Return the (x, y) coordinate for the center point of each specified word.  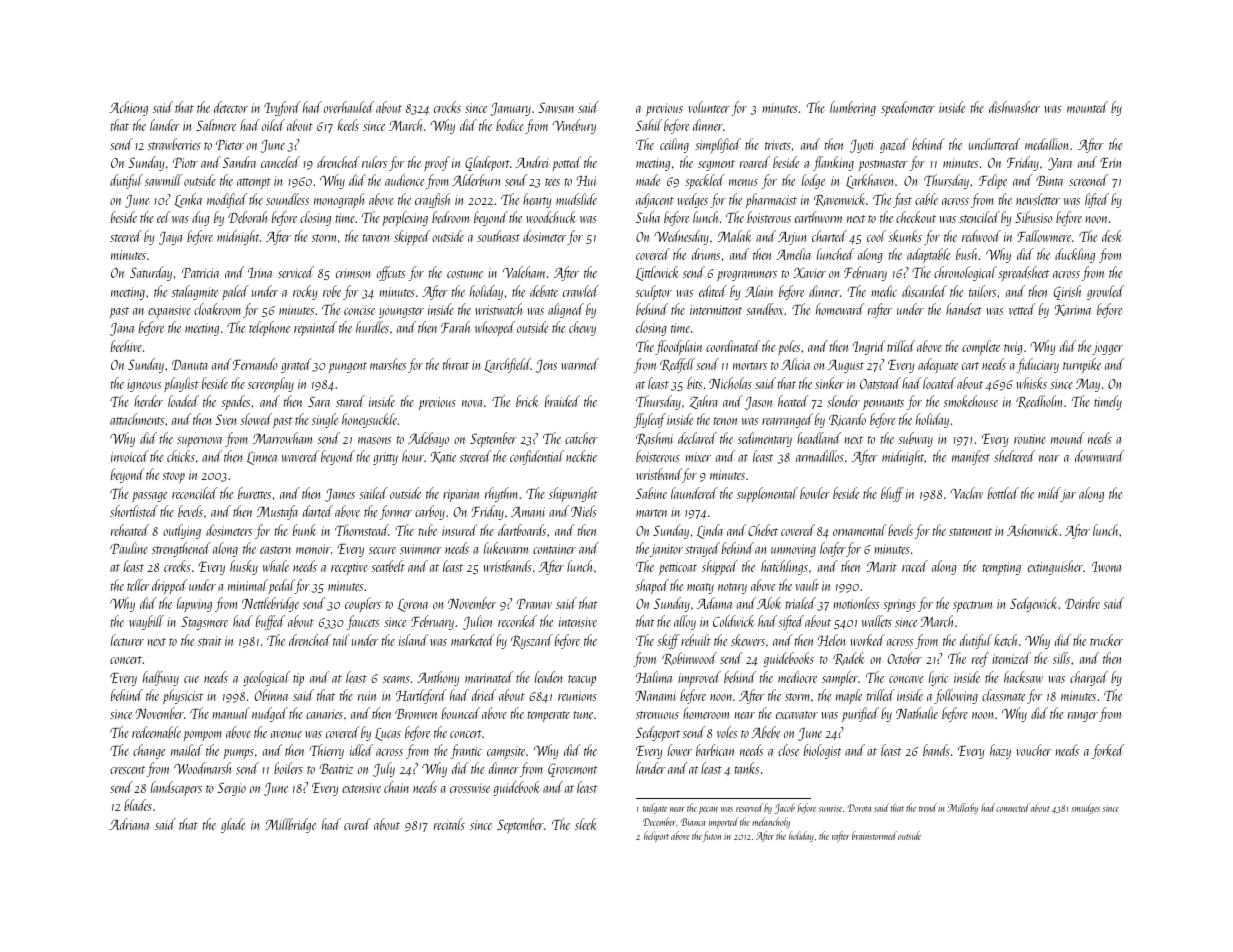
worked (868, 640)
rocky (305, 292)
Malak (735, 236)
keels (348, 125)
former (395, 512)
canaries (324, 714)
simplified (718, 145)
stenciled (979, 217)
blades (138, 805)
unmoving (793, 550)
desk (1112, 236)
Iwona (1106, 567)
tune (583, 715)
